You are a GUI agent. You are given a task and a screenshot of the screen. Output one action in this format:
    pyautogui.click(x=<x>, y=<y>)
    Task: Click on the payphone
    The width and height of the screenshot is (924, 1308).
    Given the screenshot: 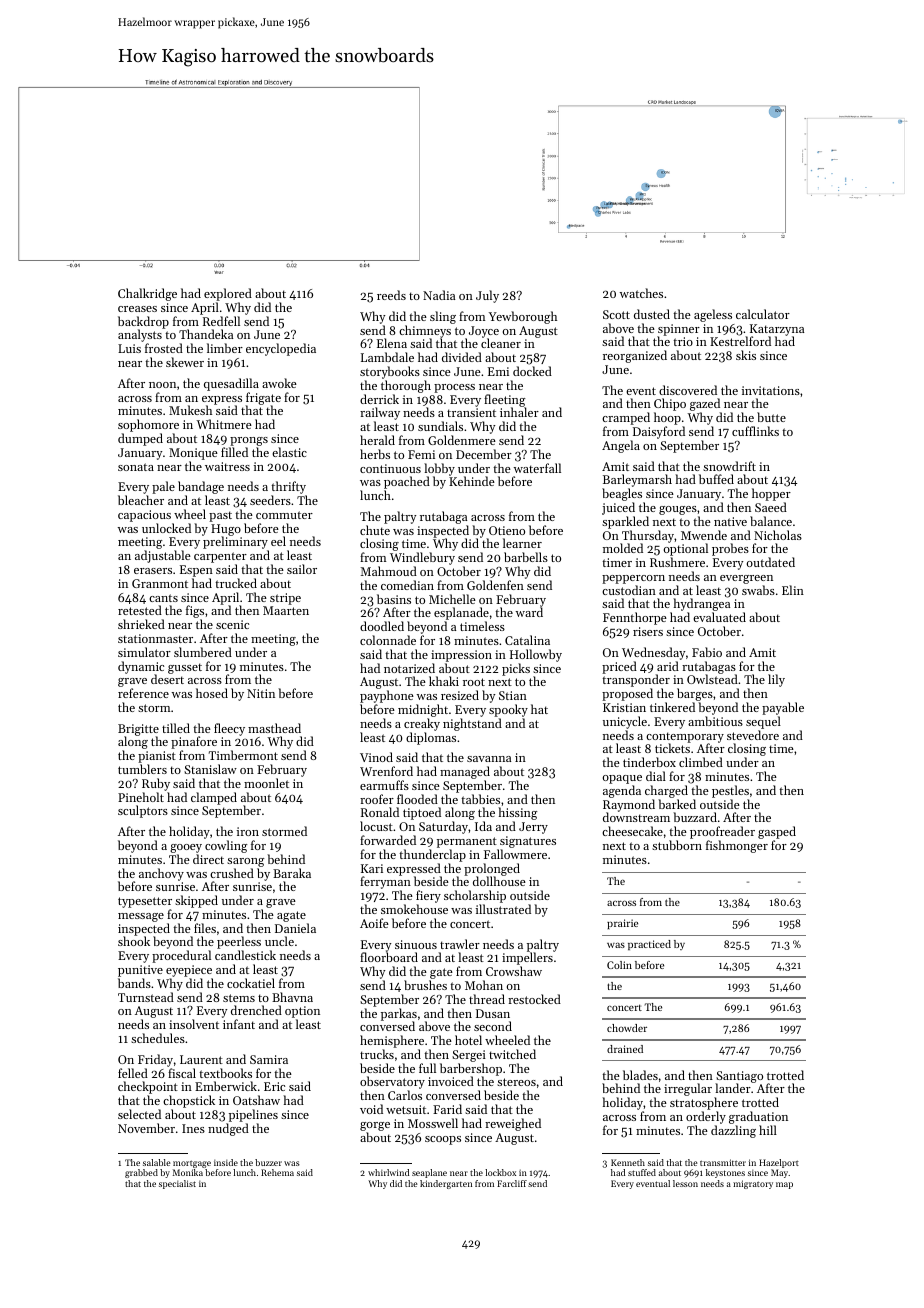 What is the action you would take?
    pyautogui.click(x=387, y=697)
